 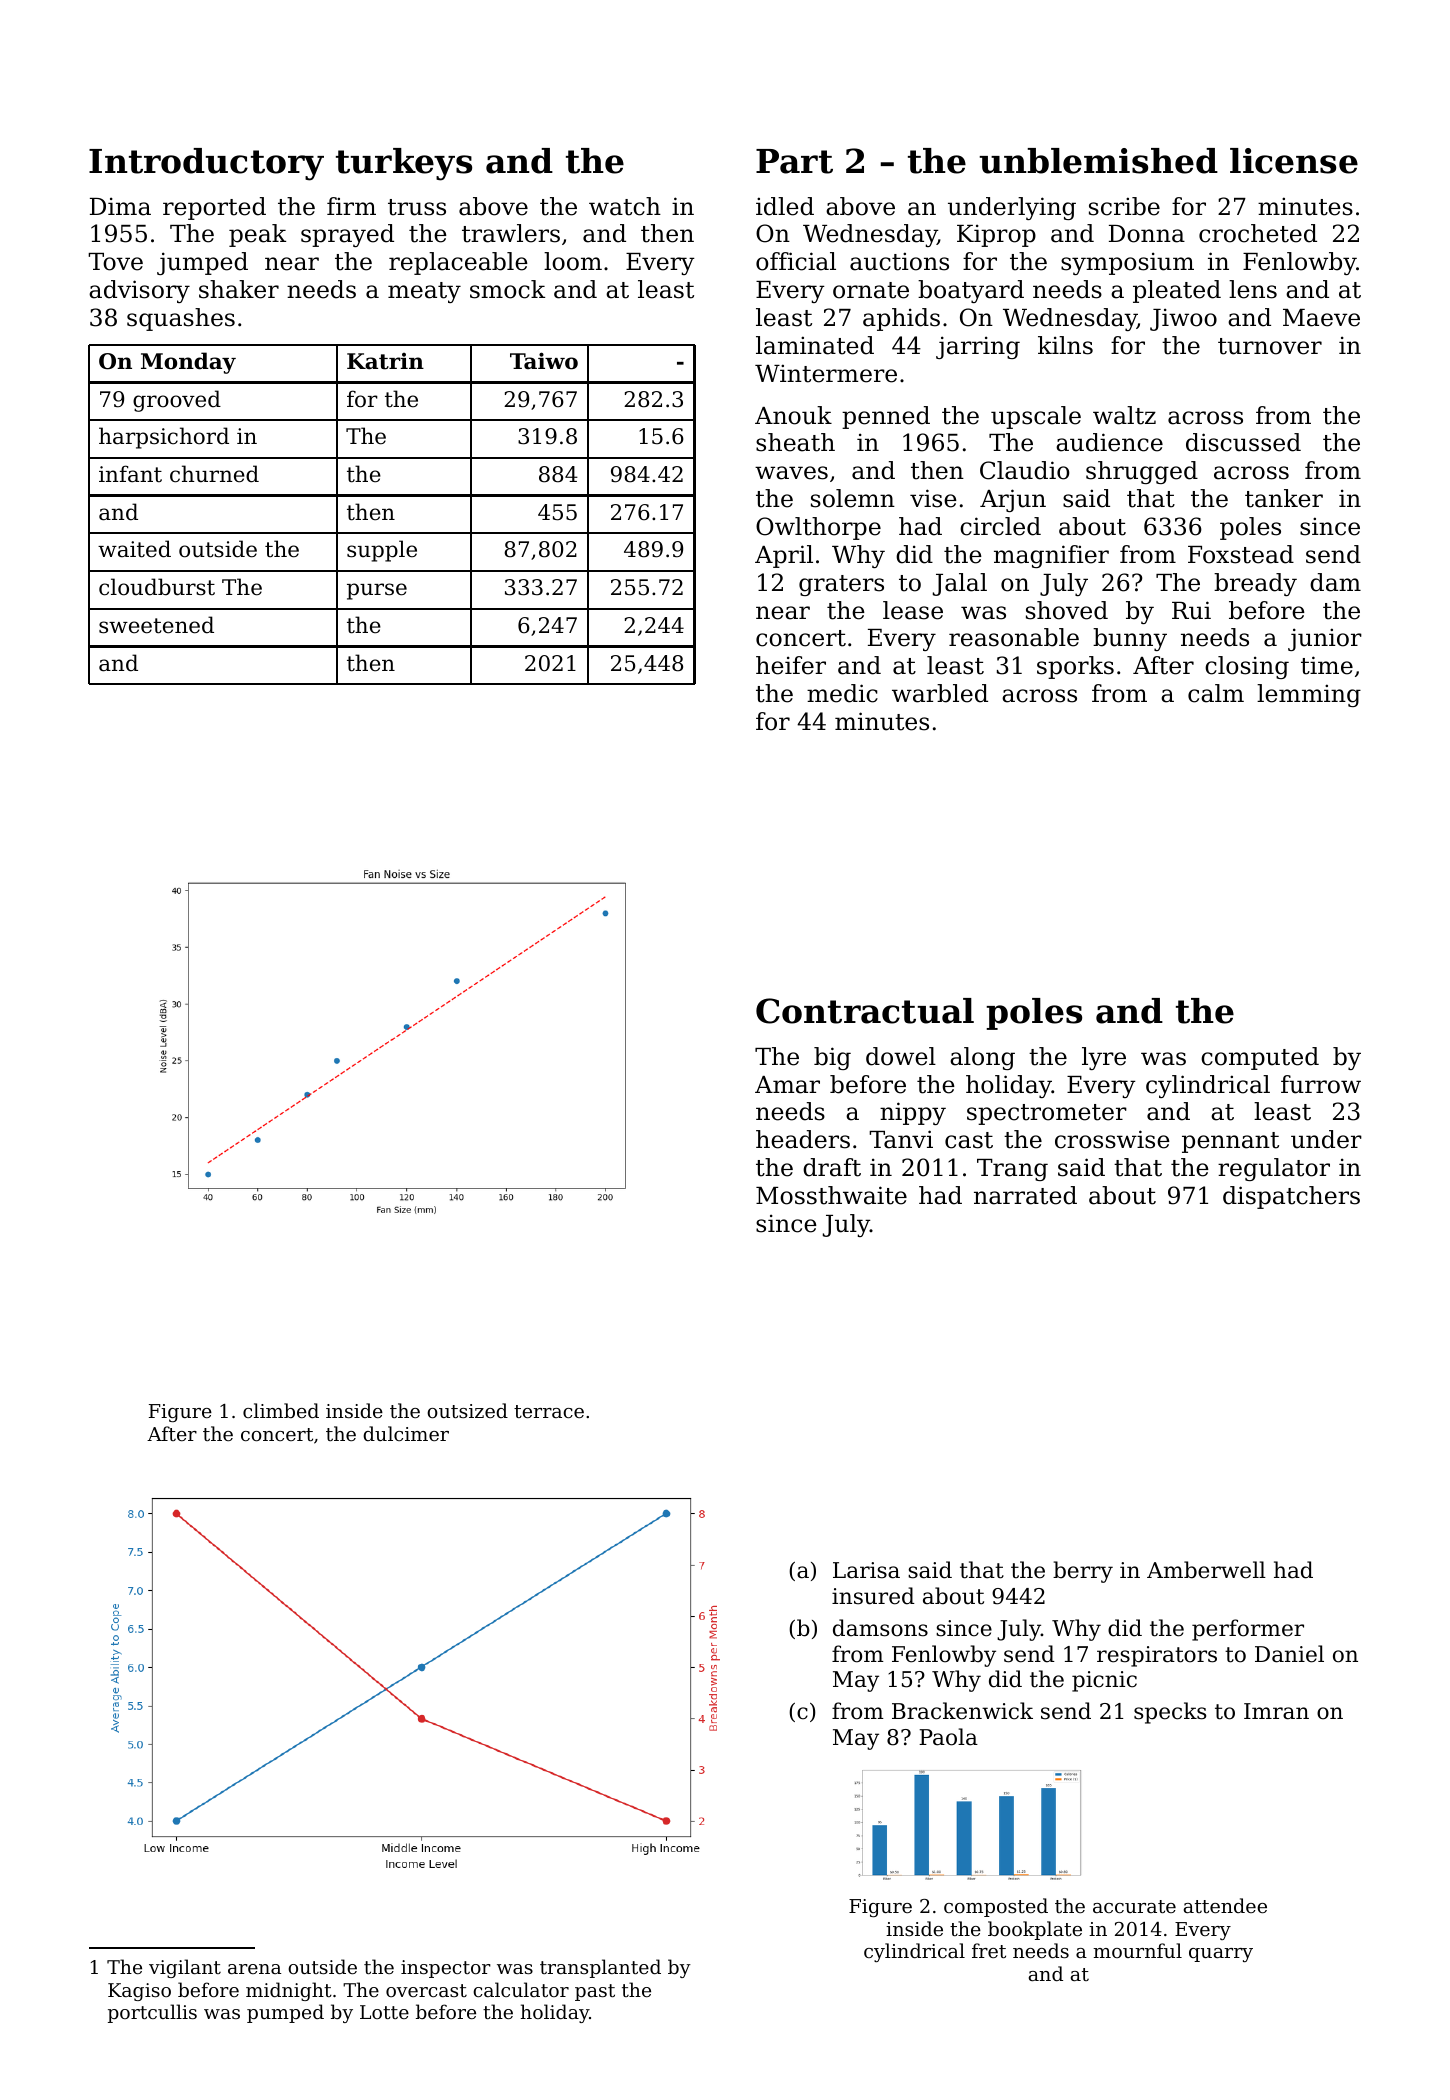 I want to click on Kagiso, so click(x=139, y=1992).
